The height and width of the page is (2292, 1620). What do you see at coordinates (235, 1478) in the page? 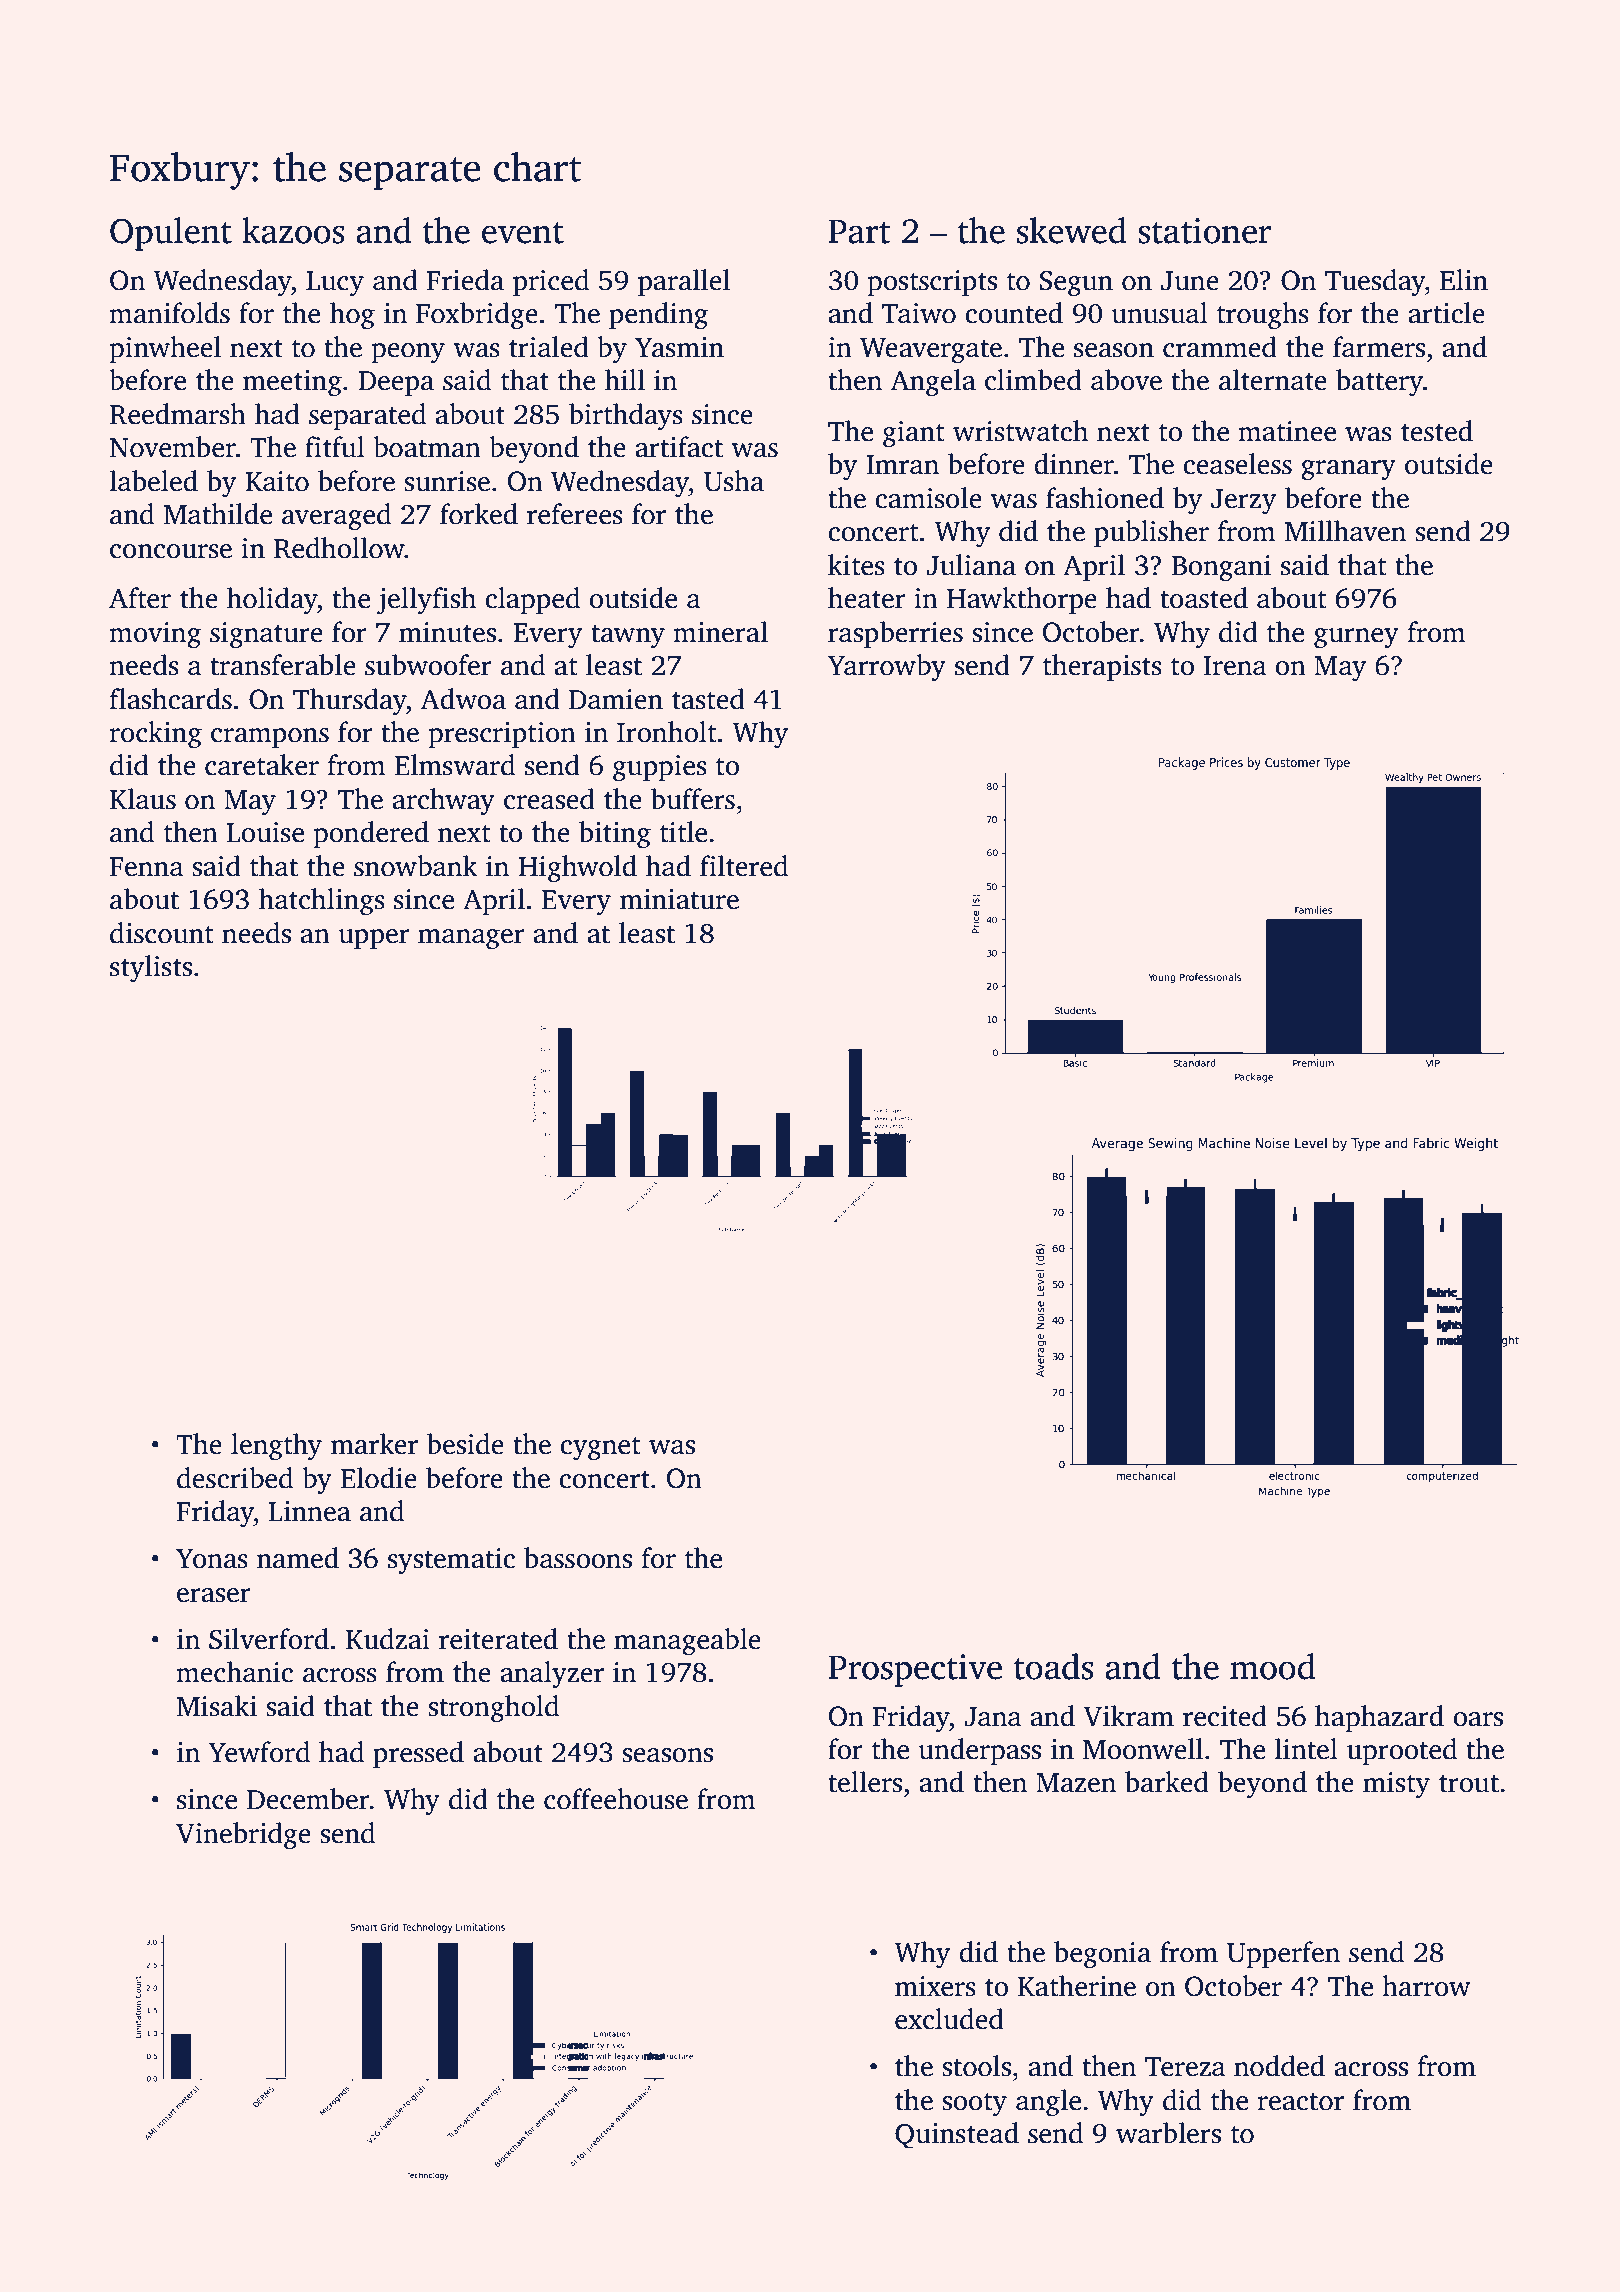
I see `described` at bounding box center [235, 1478].
